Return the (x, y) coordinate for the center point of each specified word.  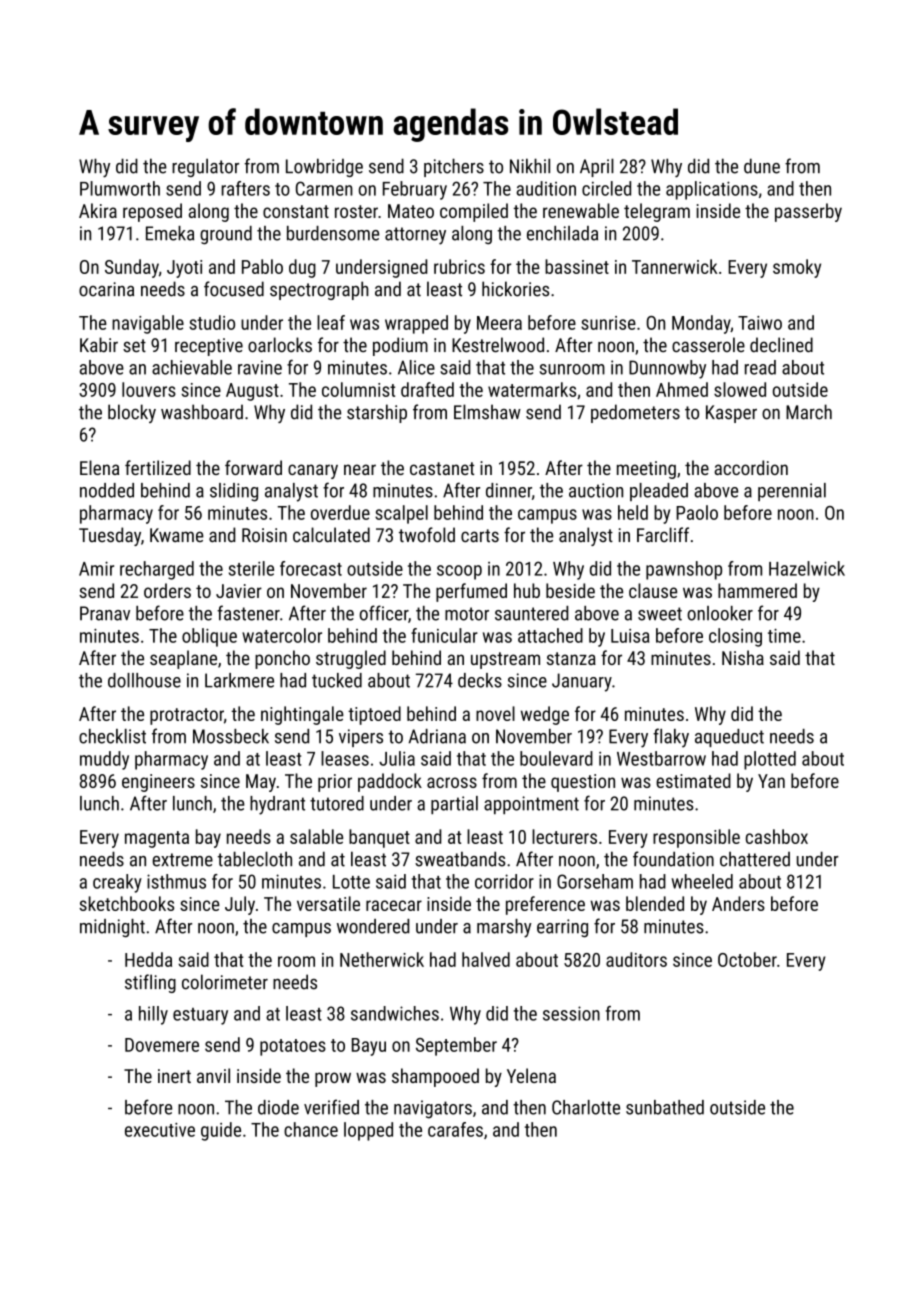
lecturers (564, 836)
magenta (157, 839)
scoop (459, 572)
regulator (205, 167)
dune (762, 166)
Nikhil (530, 165)
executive (160, 1130)
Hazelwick (807, 568)
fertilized (158, 467)
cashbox (777, 836)
